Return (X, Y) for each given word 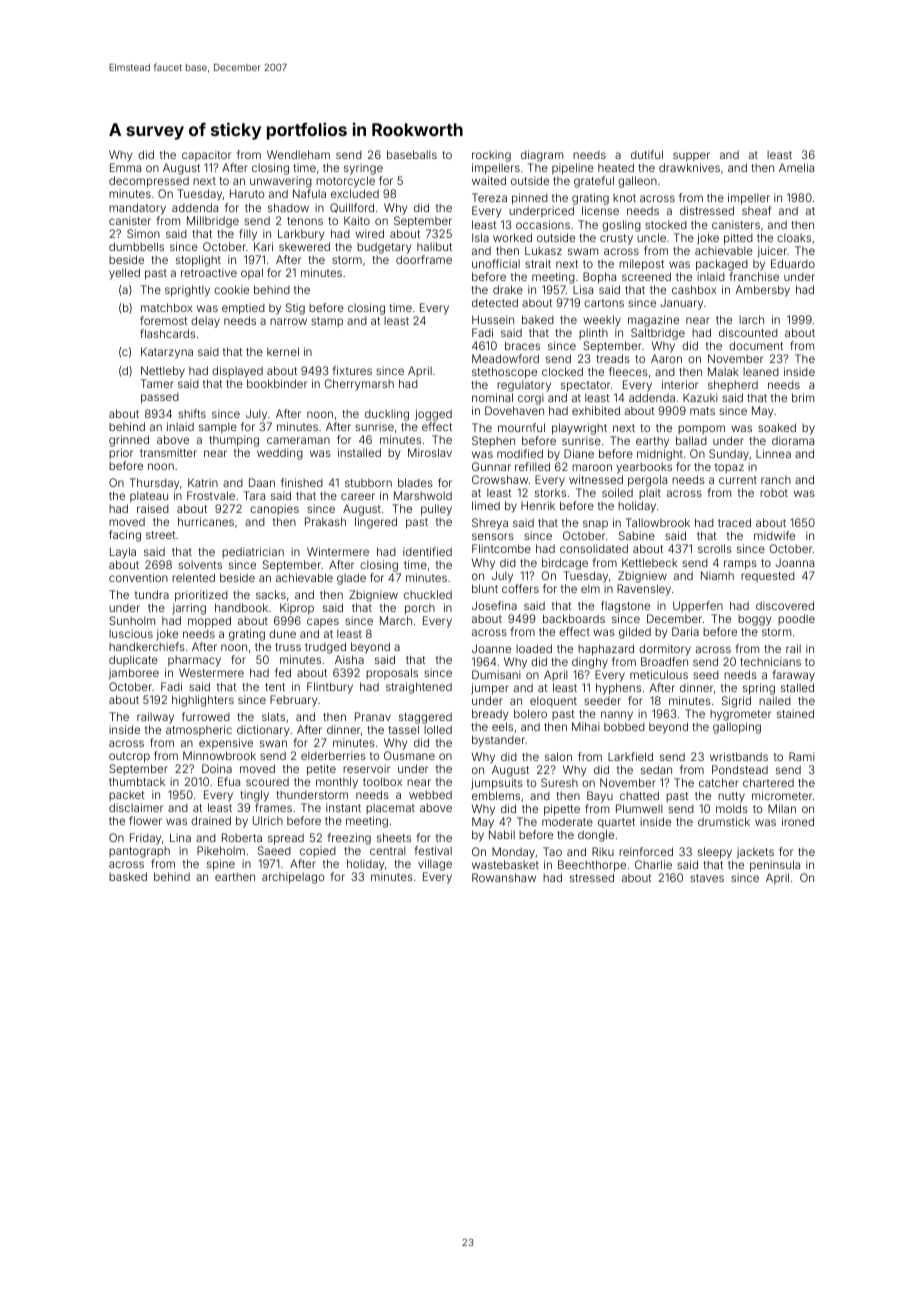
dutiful (647, 154)
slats (273, 716)
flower (145, 820)
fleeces (628, 371)
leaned (761, 372)
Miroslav (430, 452)
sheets (394, 837)
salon (558, 756)
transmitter (168, 452)
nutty (731, 797)
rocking (491, 156)
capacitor (206, 155)
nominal (492, 397)
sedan (656, 769)
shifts (192, 413)
